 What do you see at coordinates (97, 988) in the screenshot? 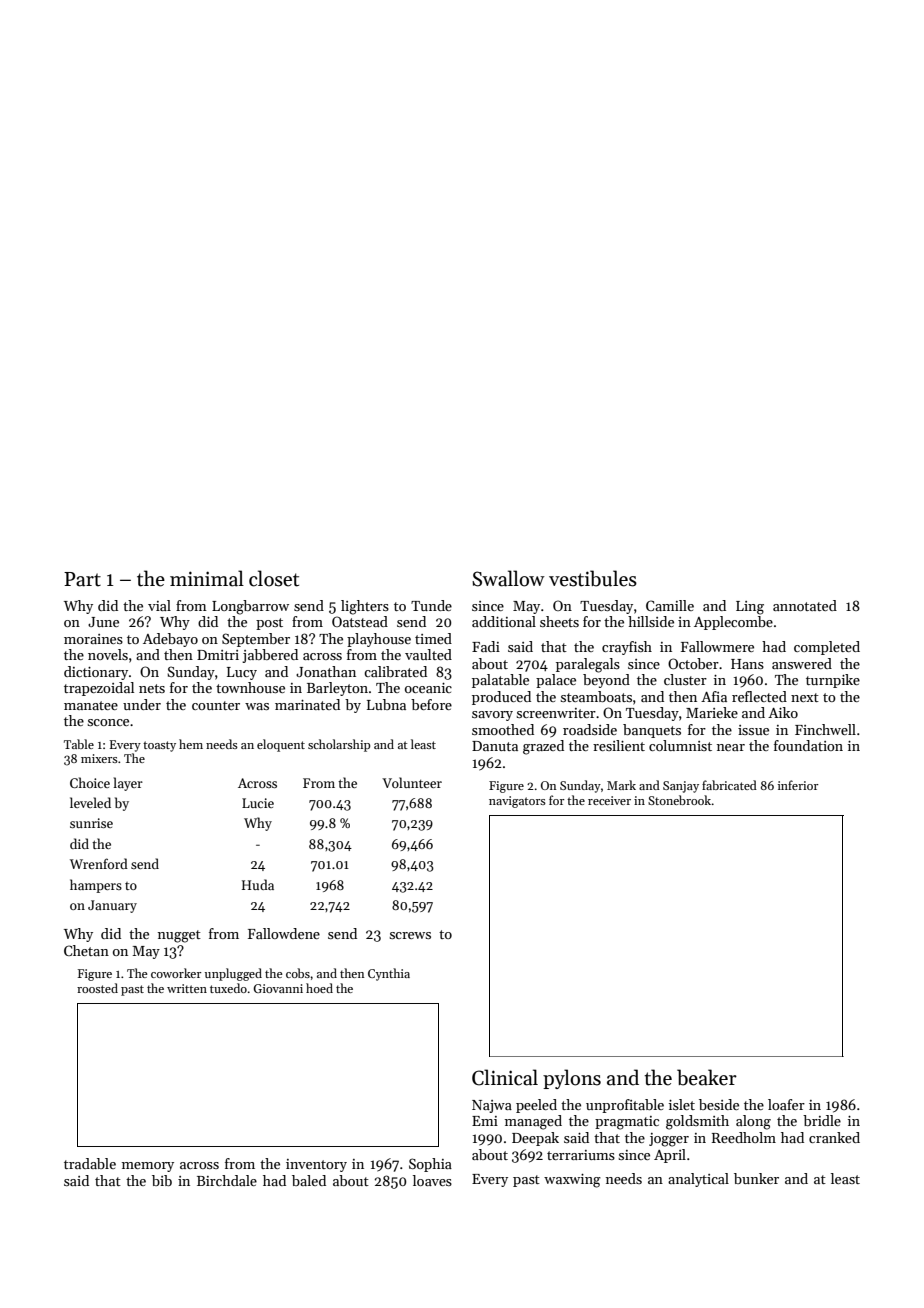
I see `roosted` at bounding box center [97, 988].
